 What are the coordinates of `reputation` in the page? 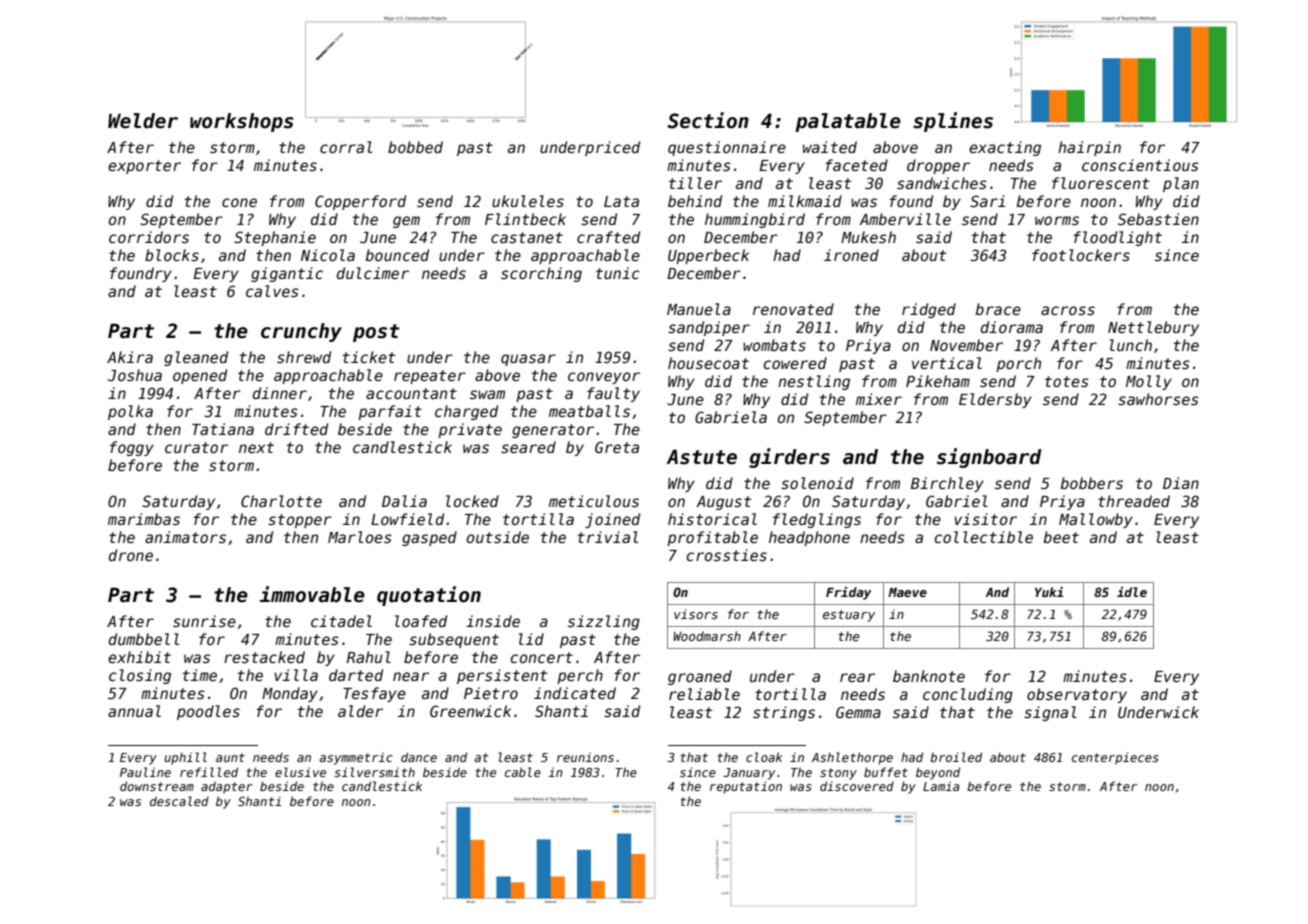 It's located at (746, 787).
